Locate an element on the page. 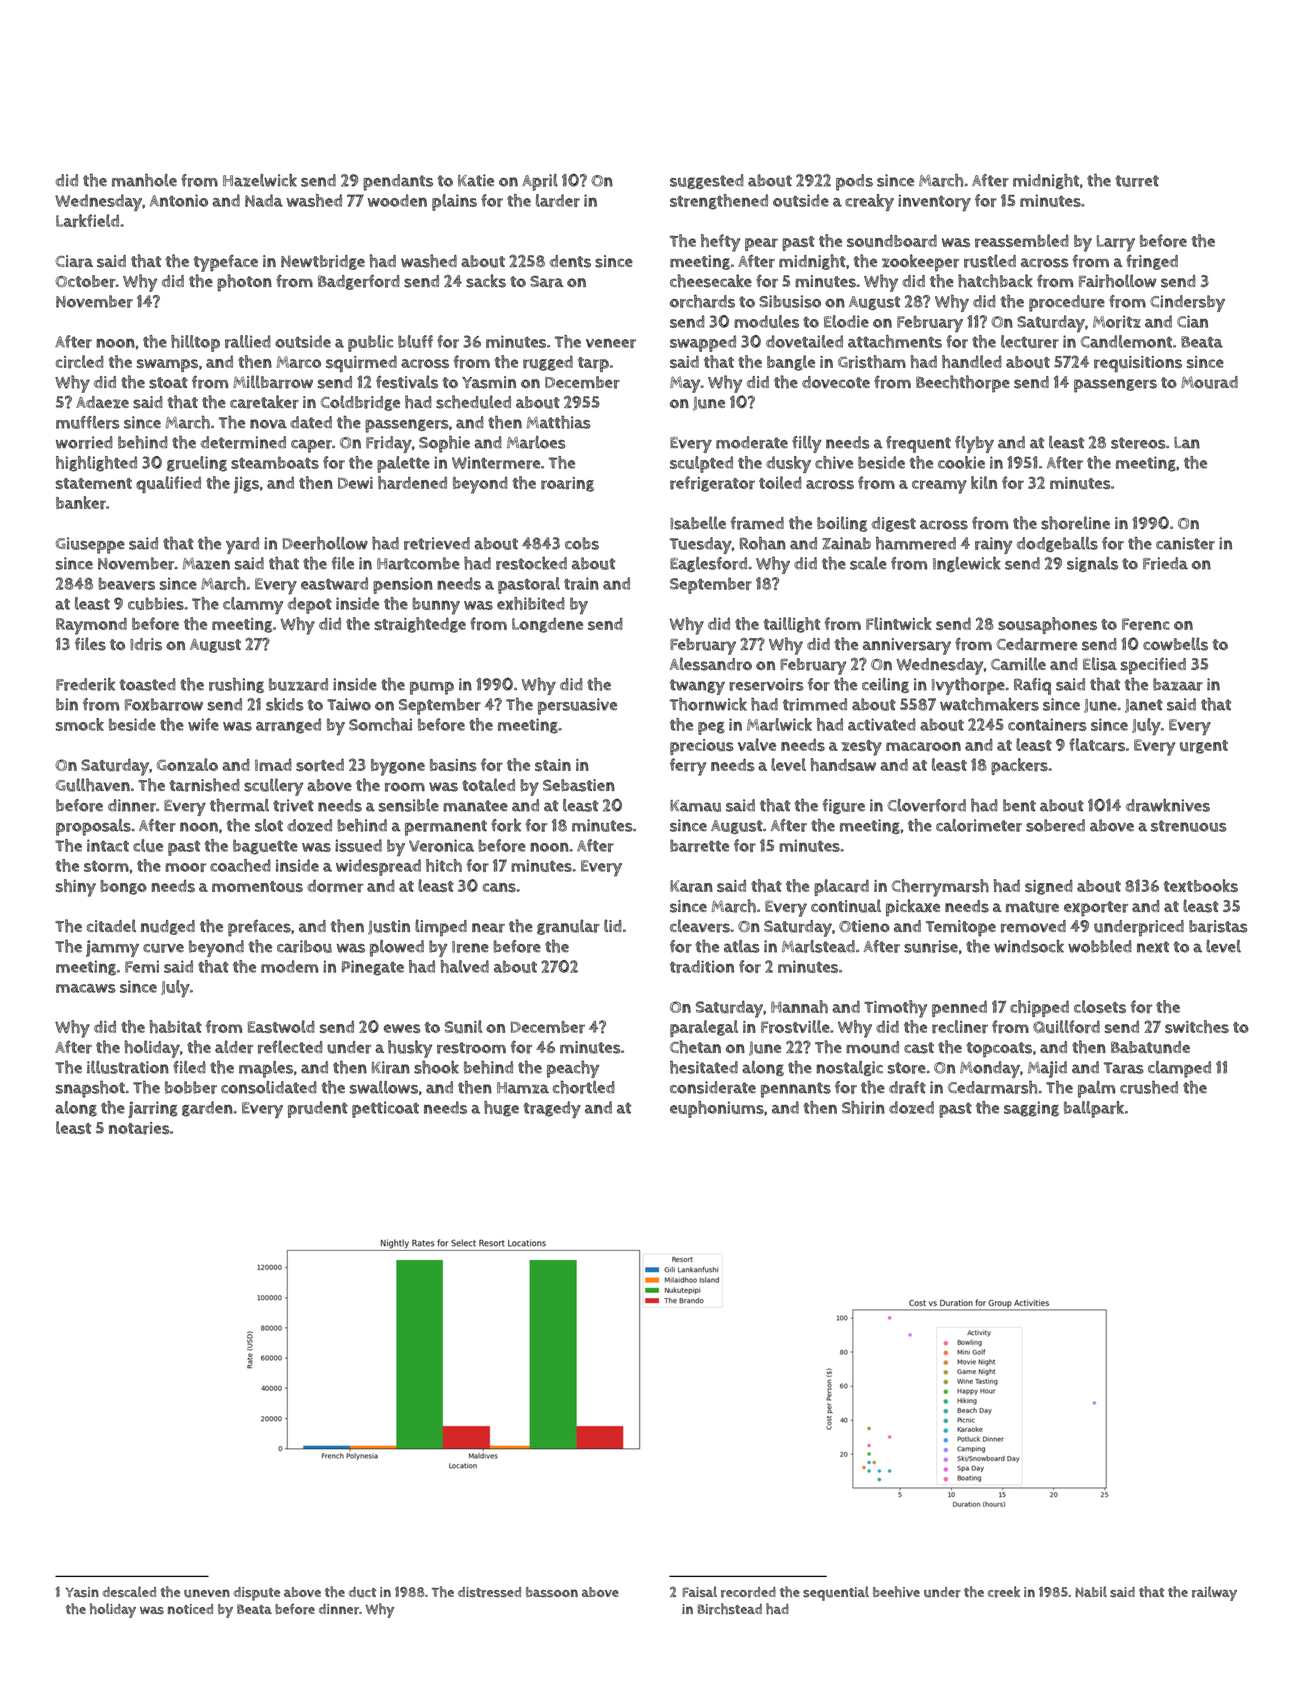  Ferenc is located at coordinates (1146, 624).
